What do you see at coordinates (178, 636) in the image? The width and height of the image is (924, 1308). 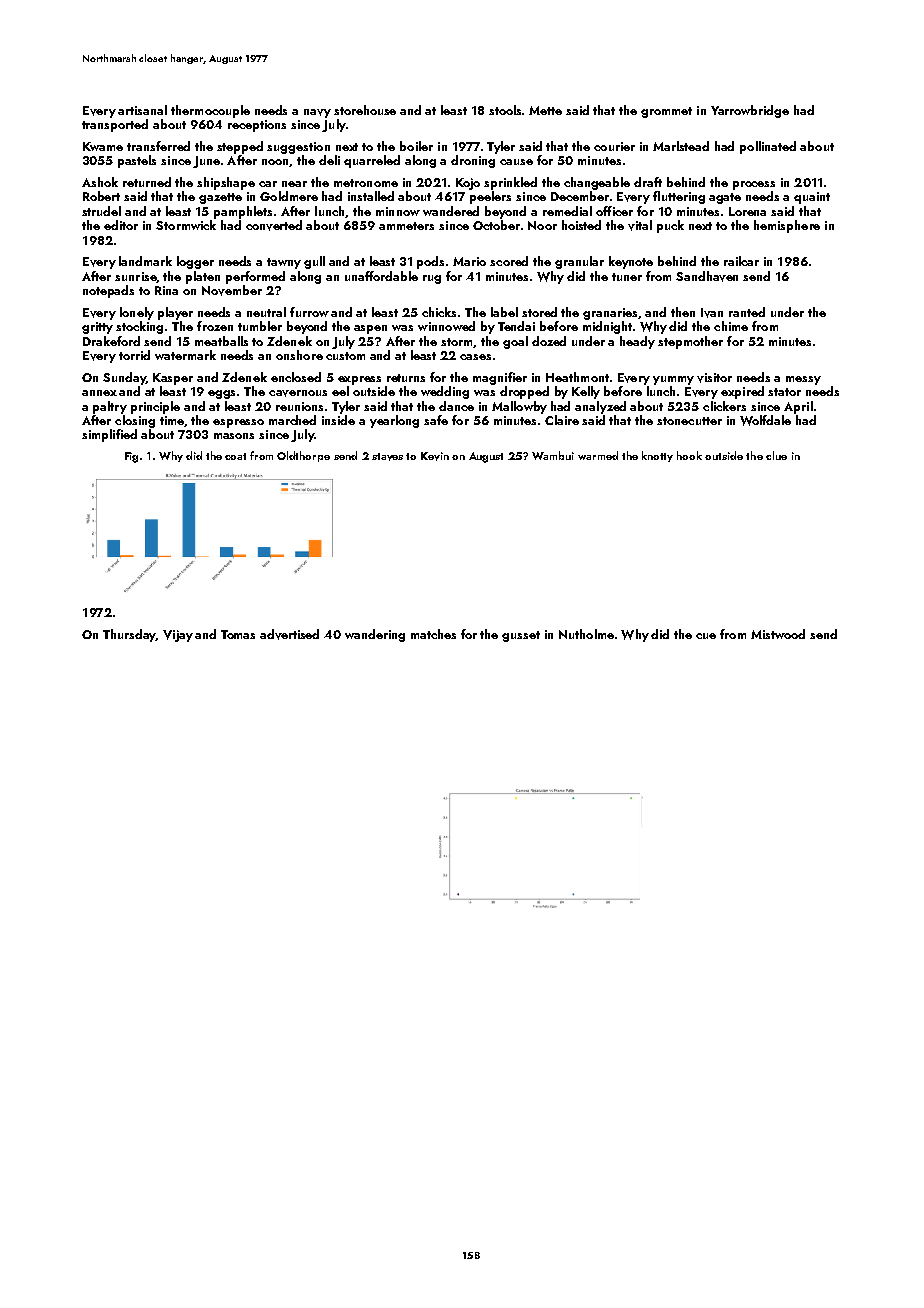 I see `Vijay` at bounding box center [178, 636].
